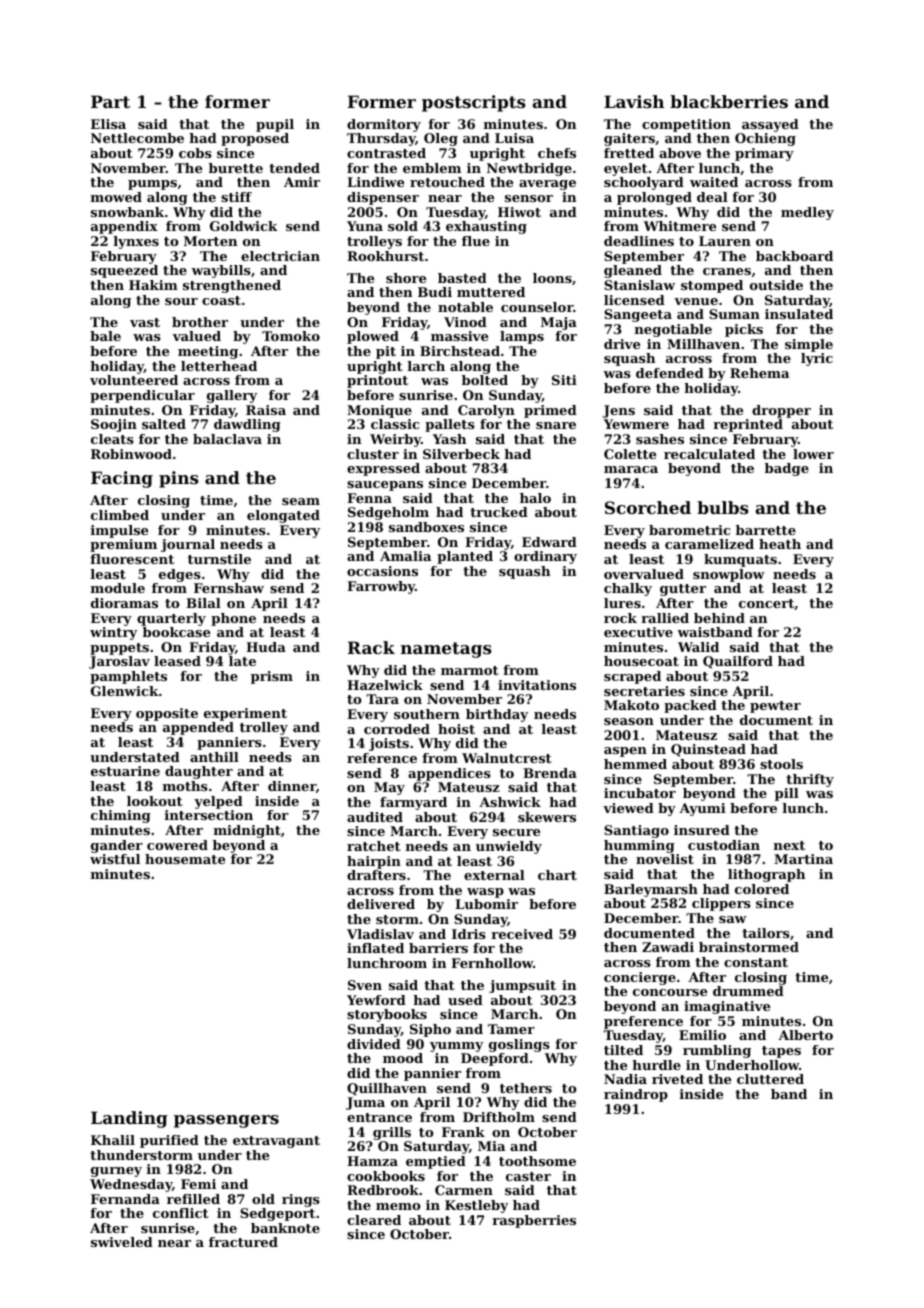 Image resolution: width=924 pixels, height=1308 pixels. I want to click on next, so click(789, 845).
